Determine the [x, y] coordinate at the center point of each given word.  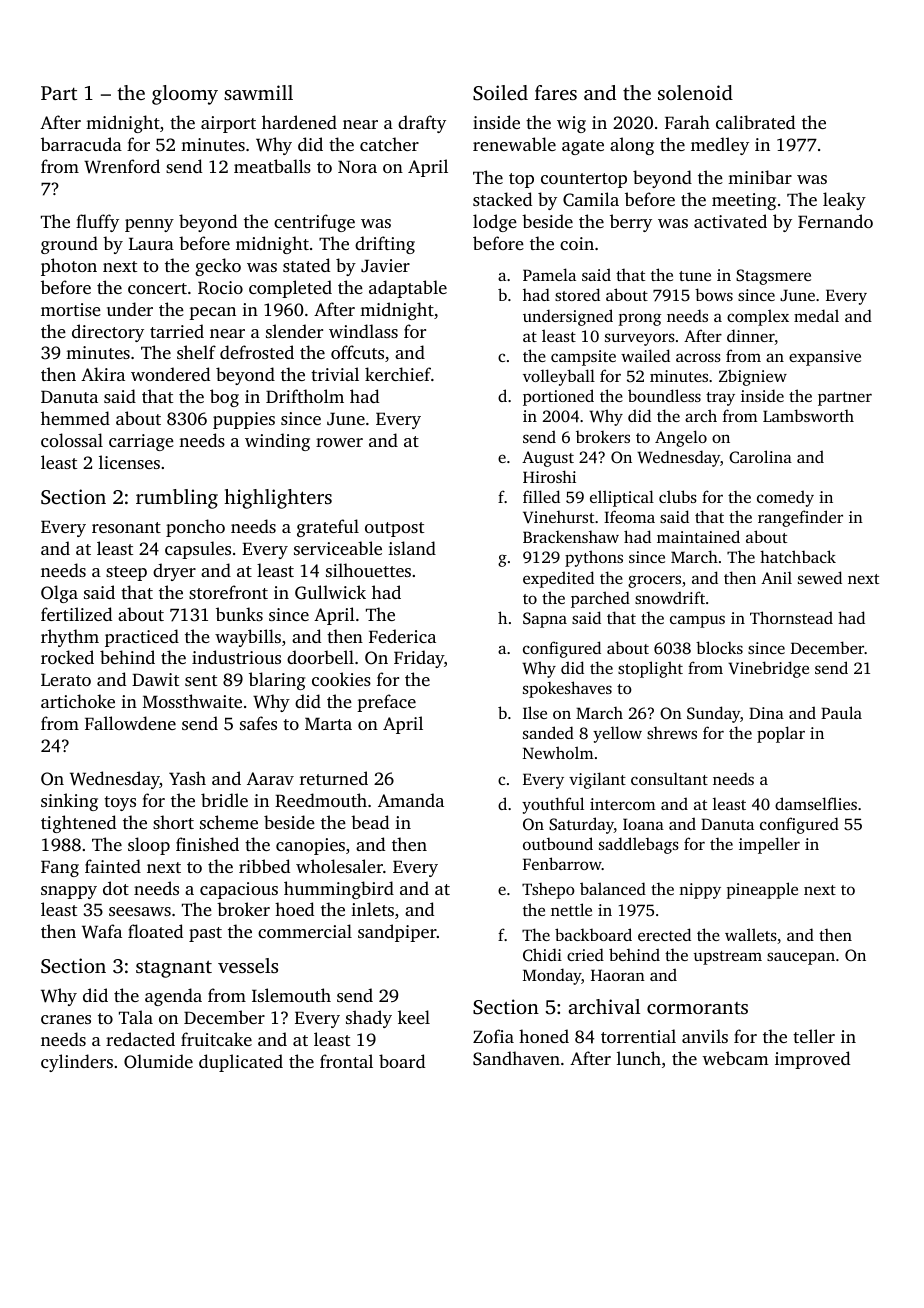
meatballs [272, 166]
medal [816, 315]
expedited [558, 579]
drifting [385, 245]
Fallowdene [130, 723]
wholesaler [339, 866]
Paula [841, 712]
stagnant [174, 969]
